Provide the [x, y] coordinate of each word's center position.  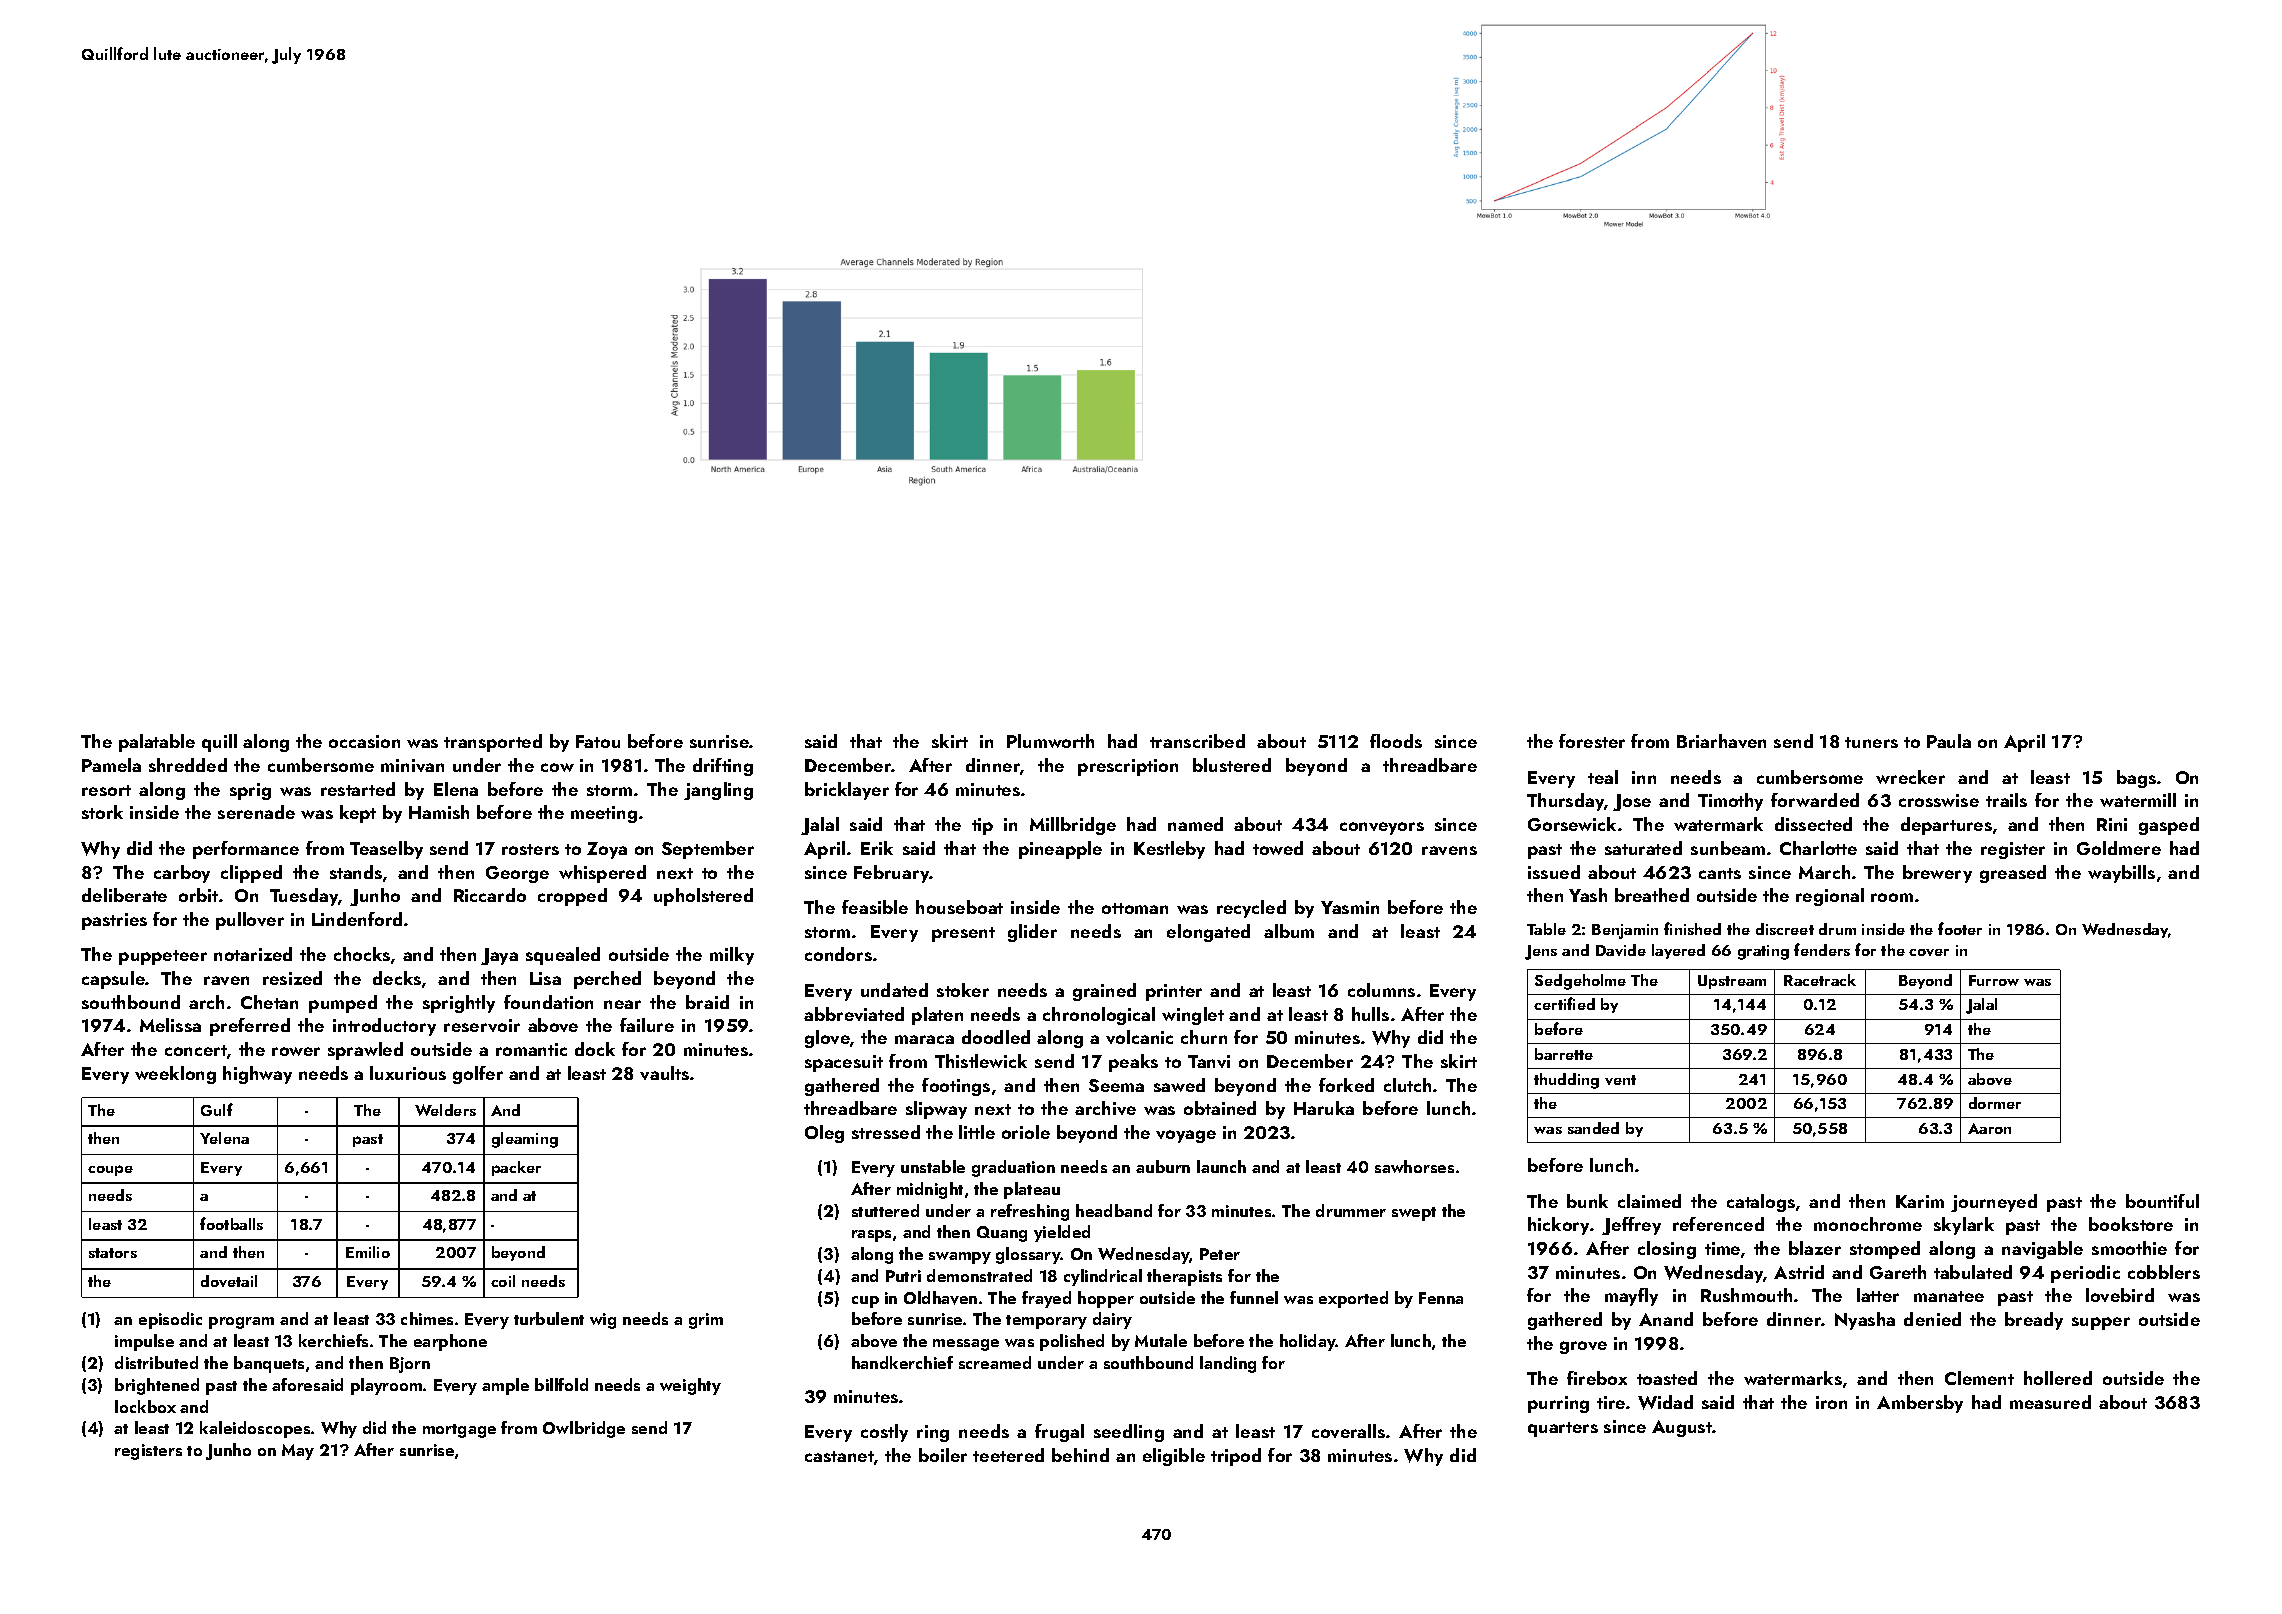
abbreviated [854, 1014]
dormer [1995, 1103]
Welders [445, 1110]
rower [296, 1051]
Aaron [1989, 1128]
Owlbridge [584, 1429]
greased [2013, 874]
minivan [412, 765]
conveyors [1382, 828]
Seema [1116, 1085]
